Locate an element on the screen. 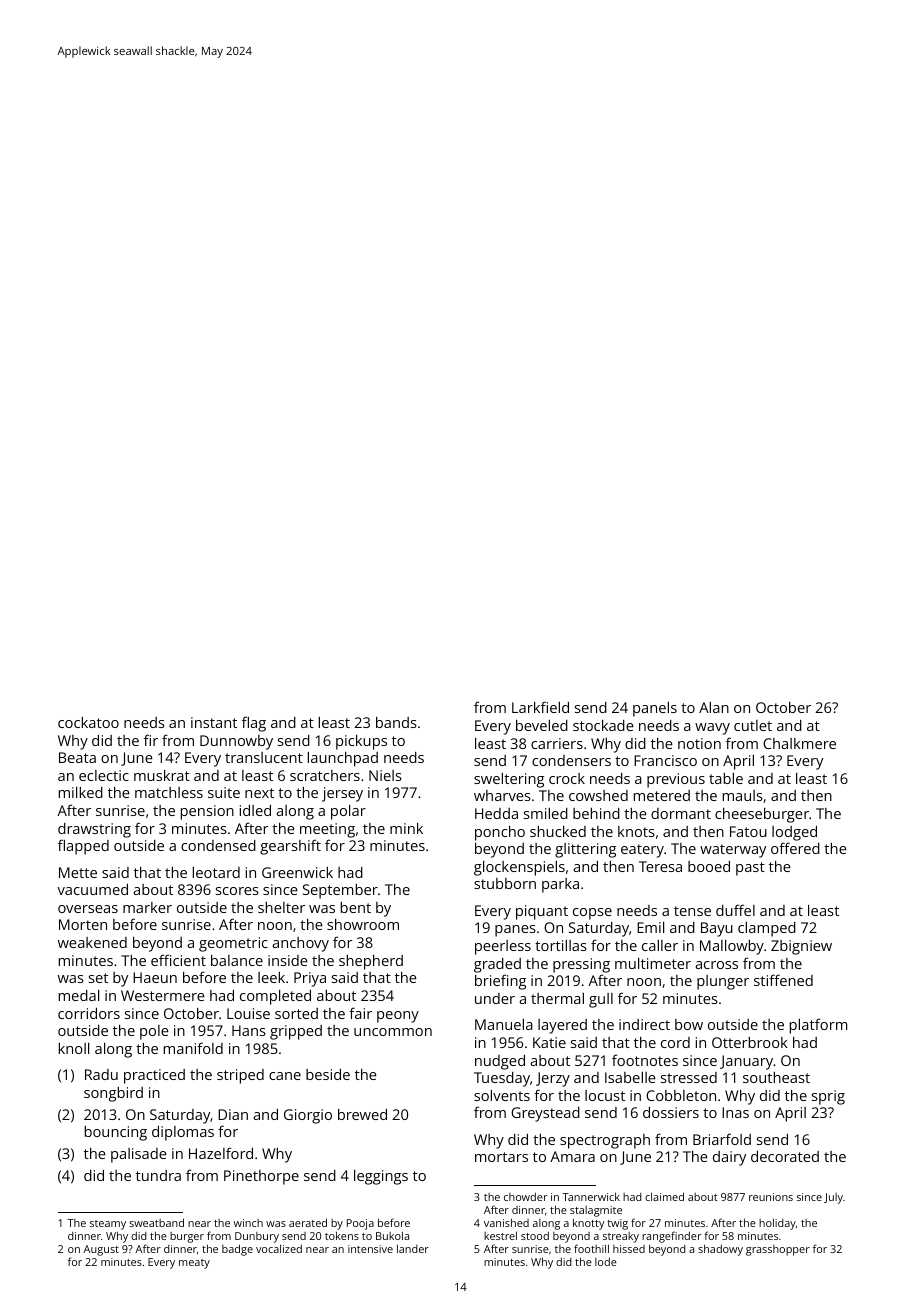 The image size is (908, 1316). Mallowby is located at coordinates (732, 947).
